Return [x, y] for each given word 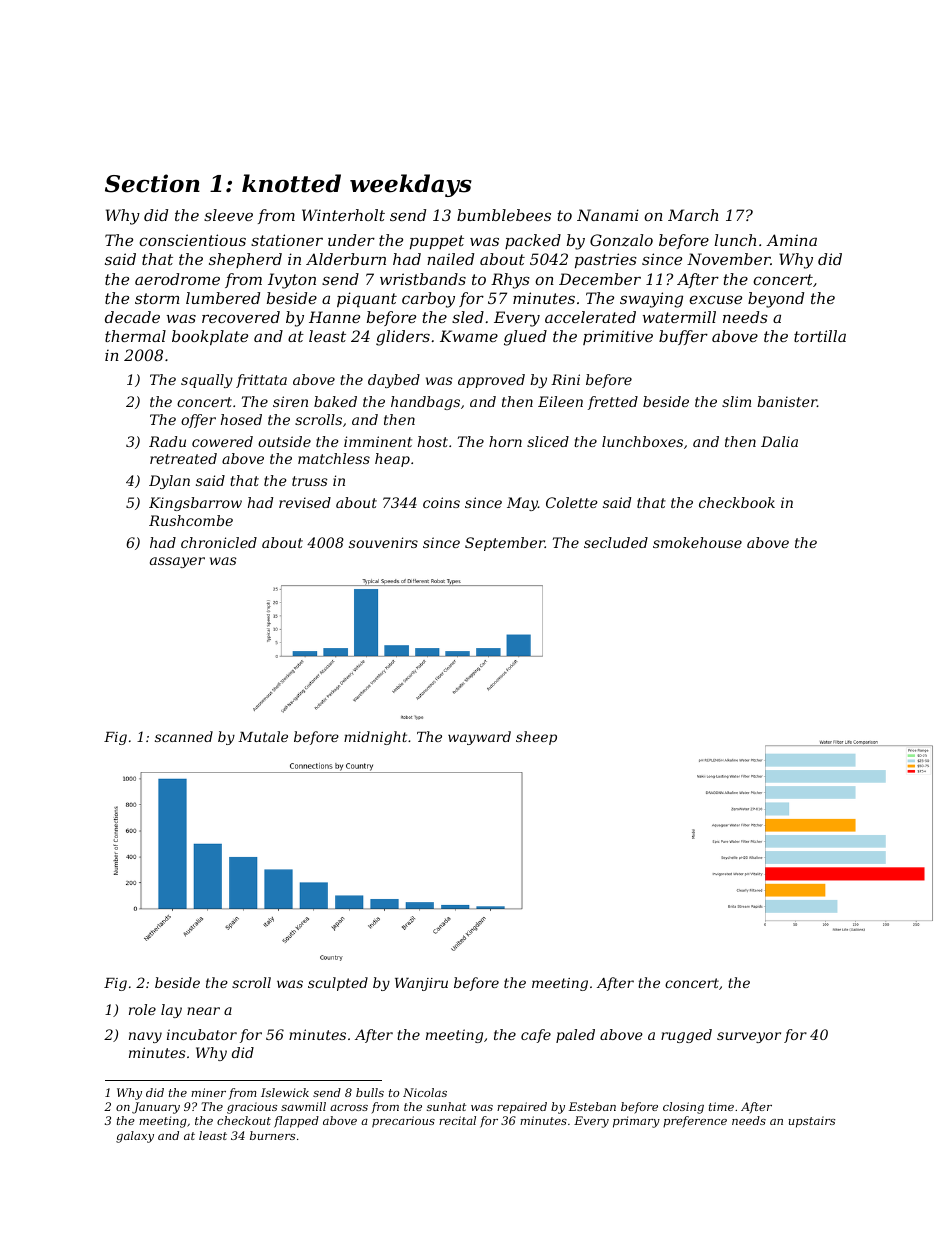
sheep [536, 738]
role [142, 1009]
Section [152, 183]
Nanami [608, 215]
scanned [184, 736]
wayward [479, 738]
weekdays [411, 185]
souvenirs [383, 542]
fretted [613, 403]
